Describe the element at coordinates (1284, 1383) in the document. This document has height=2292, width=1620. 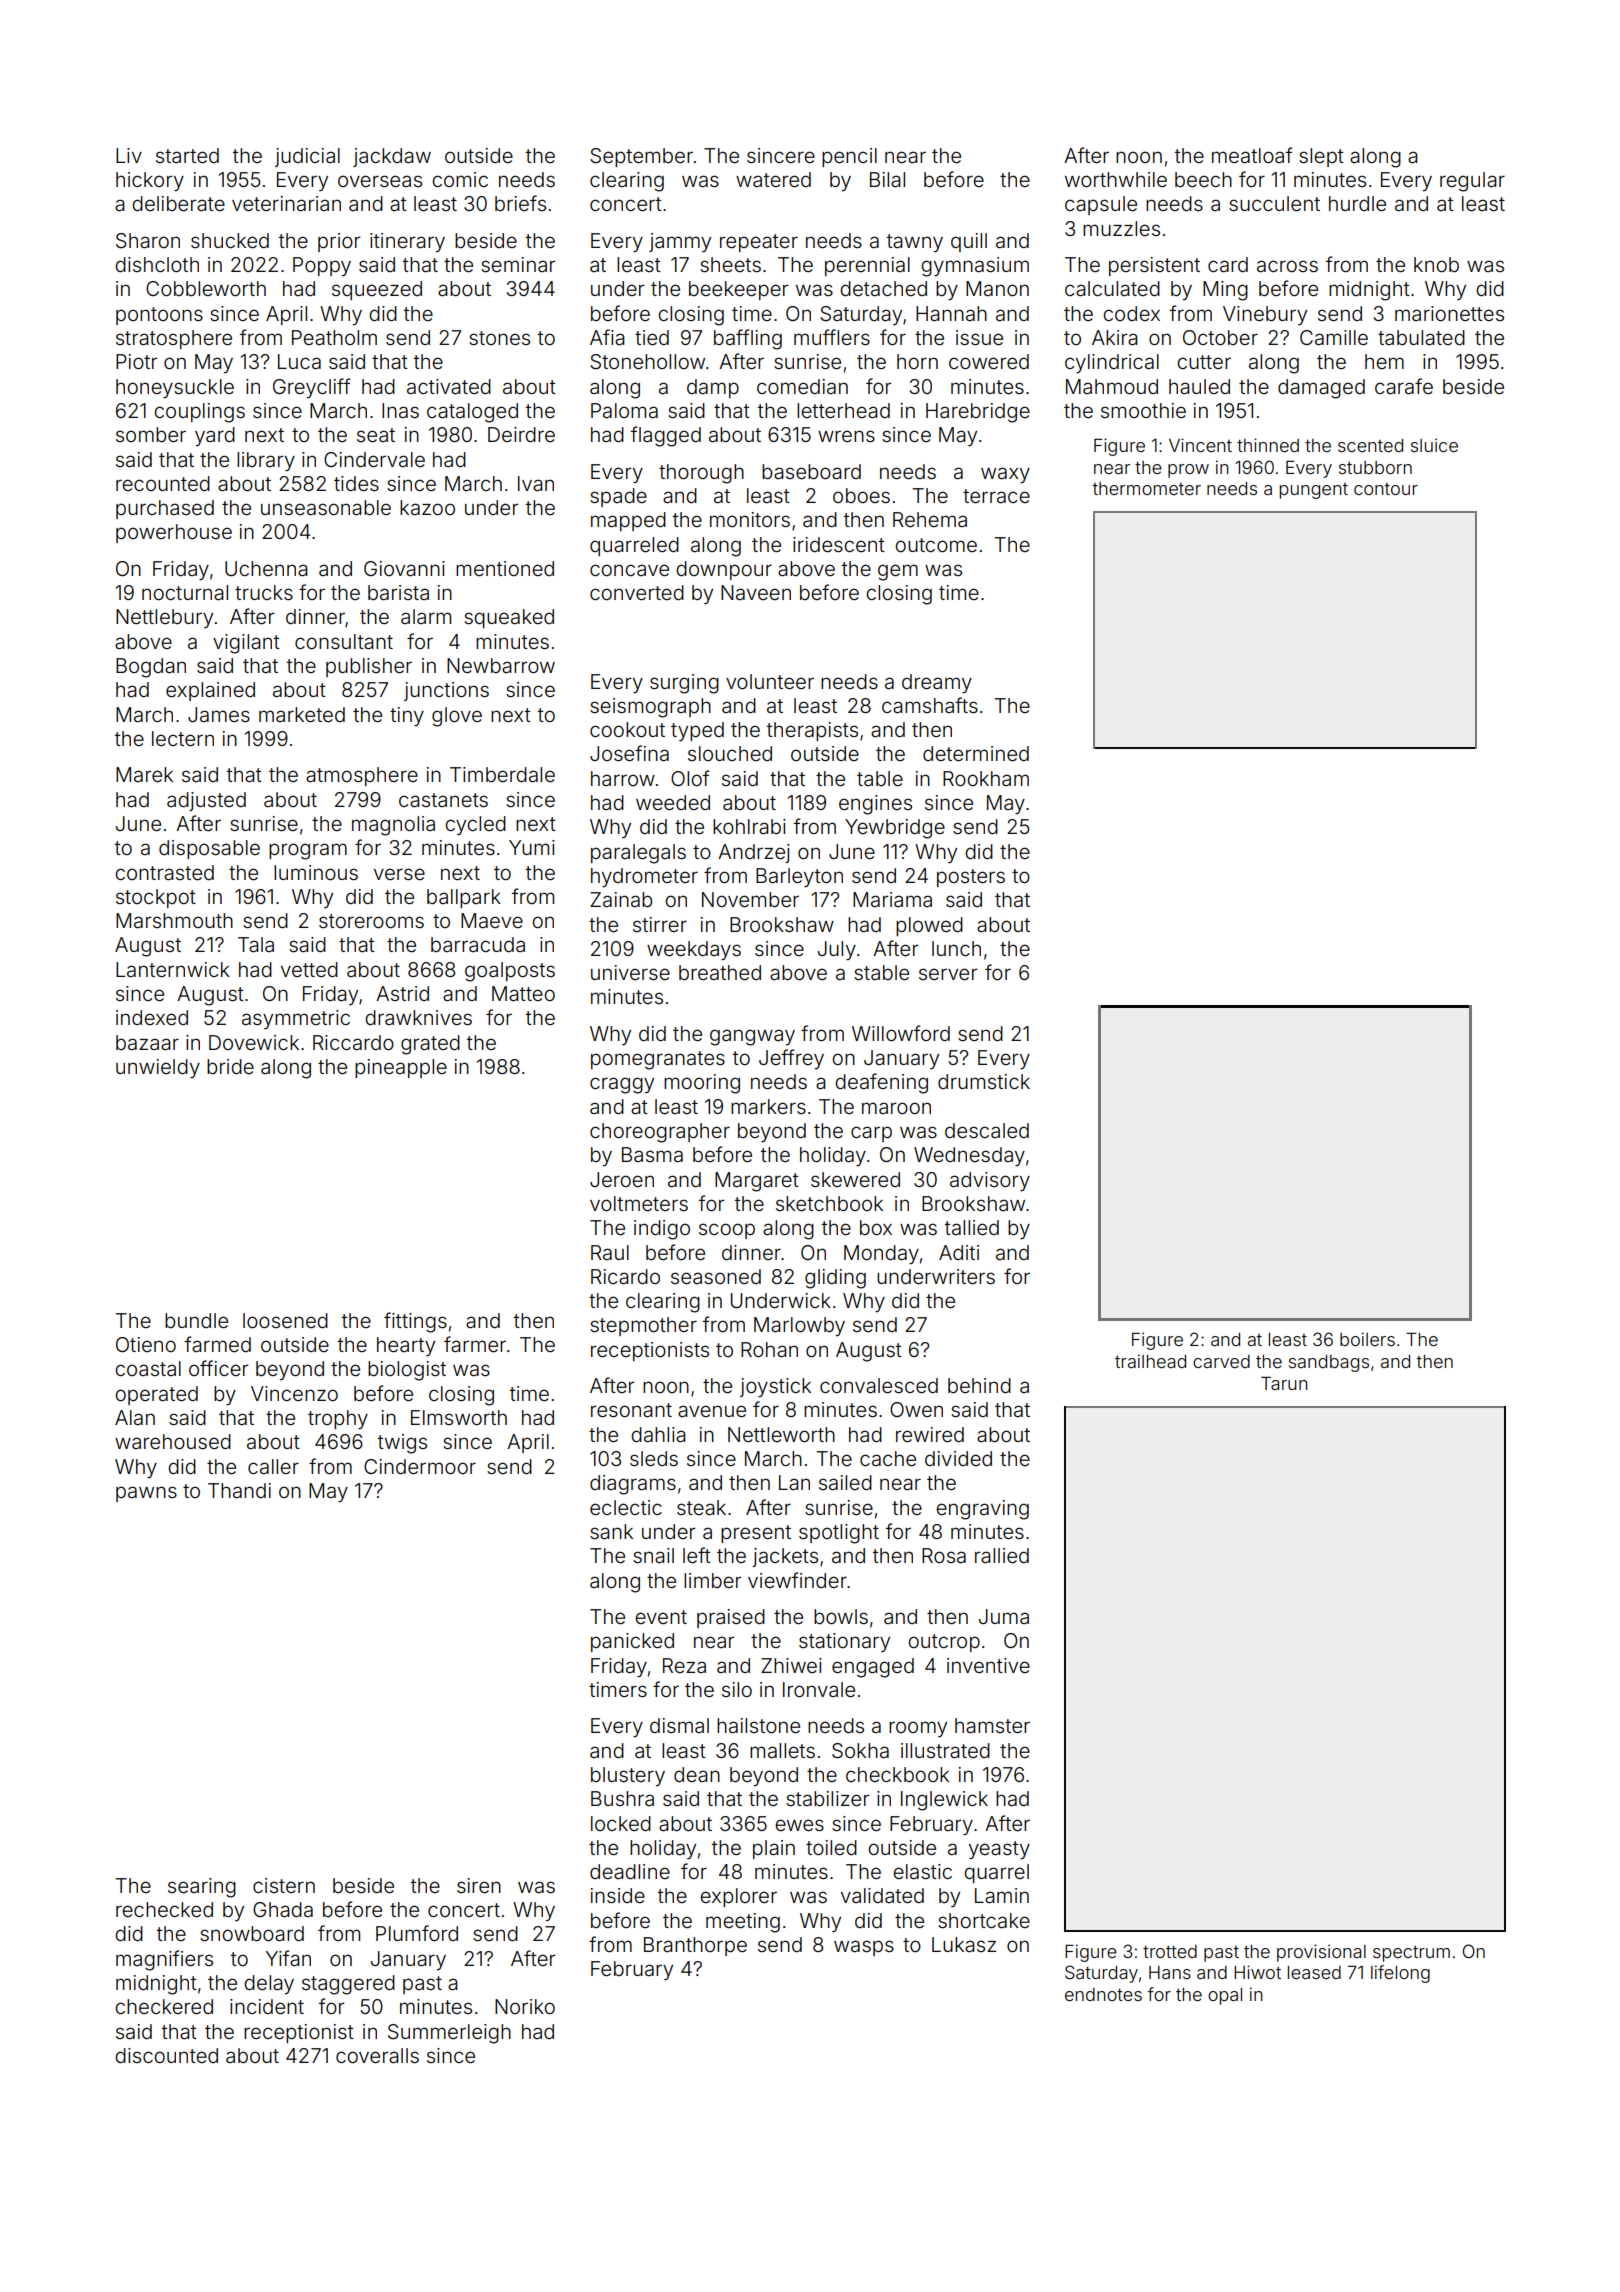
I see `Tarun` at that location.
